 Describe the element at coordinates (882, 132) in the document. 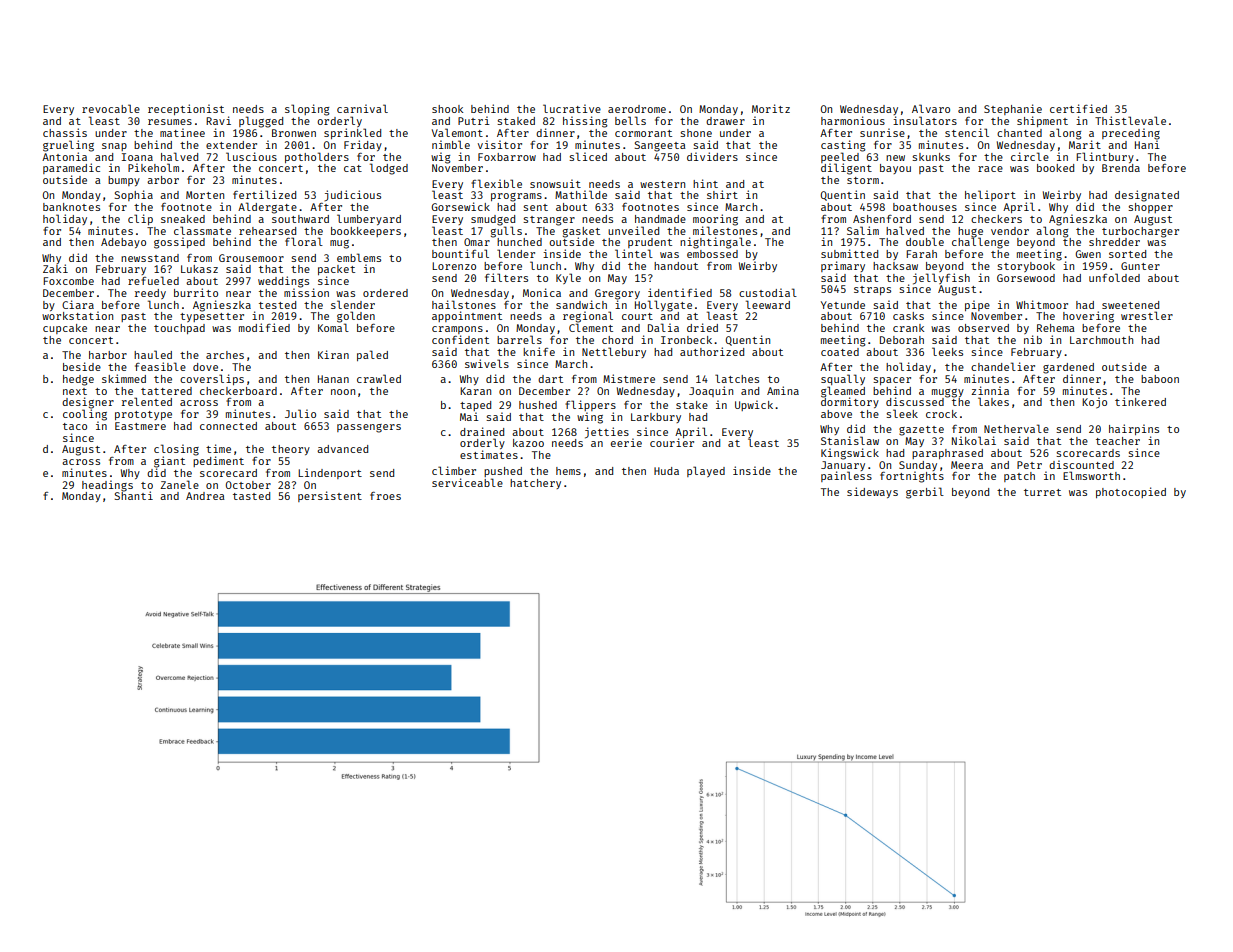

I see `sunrise` at that location.
